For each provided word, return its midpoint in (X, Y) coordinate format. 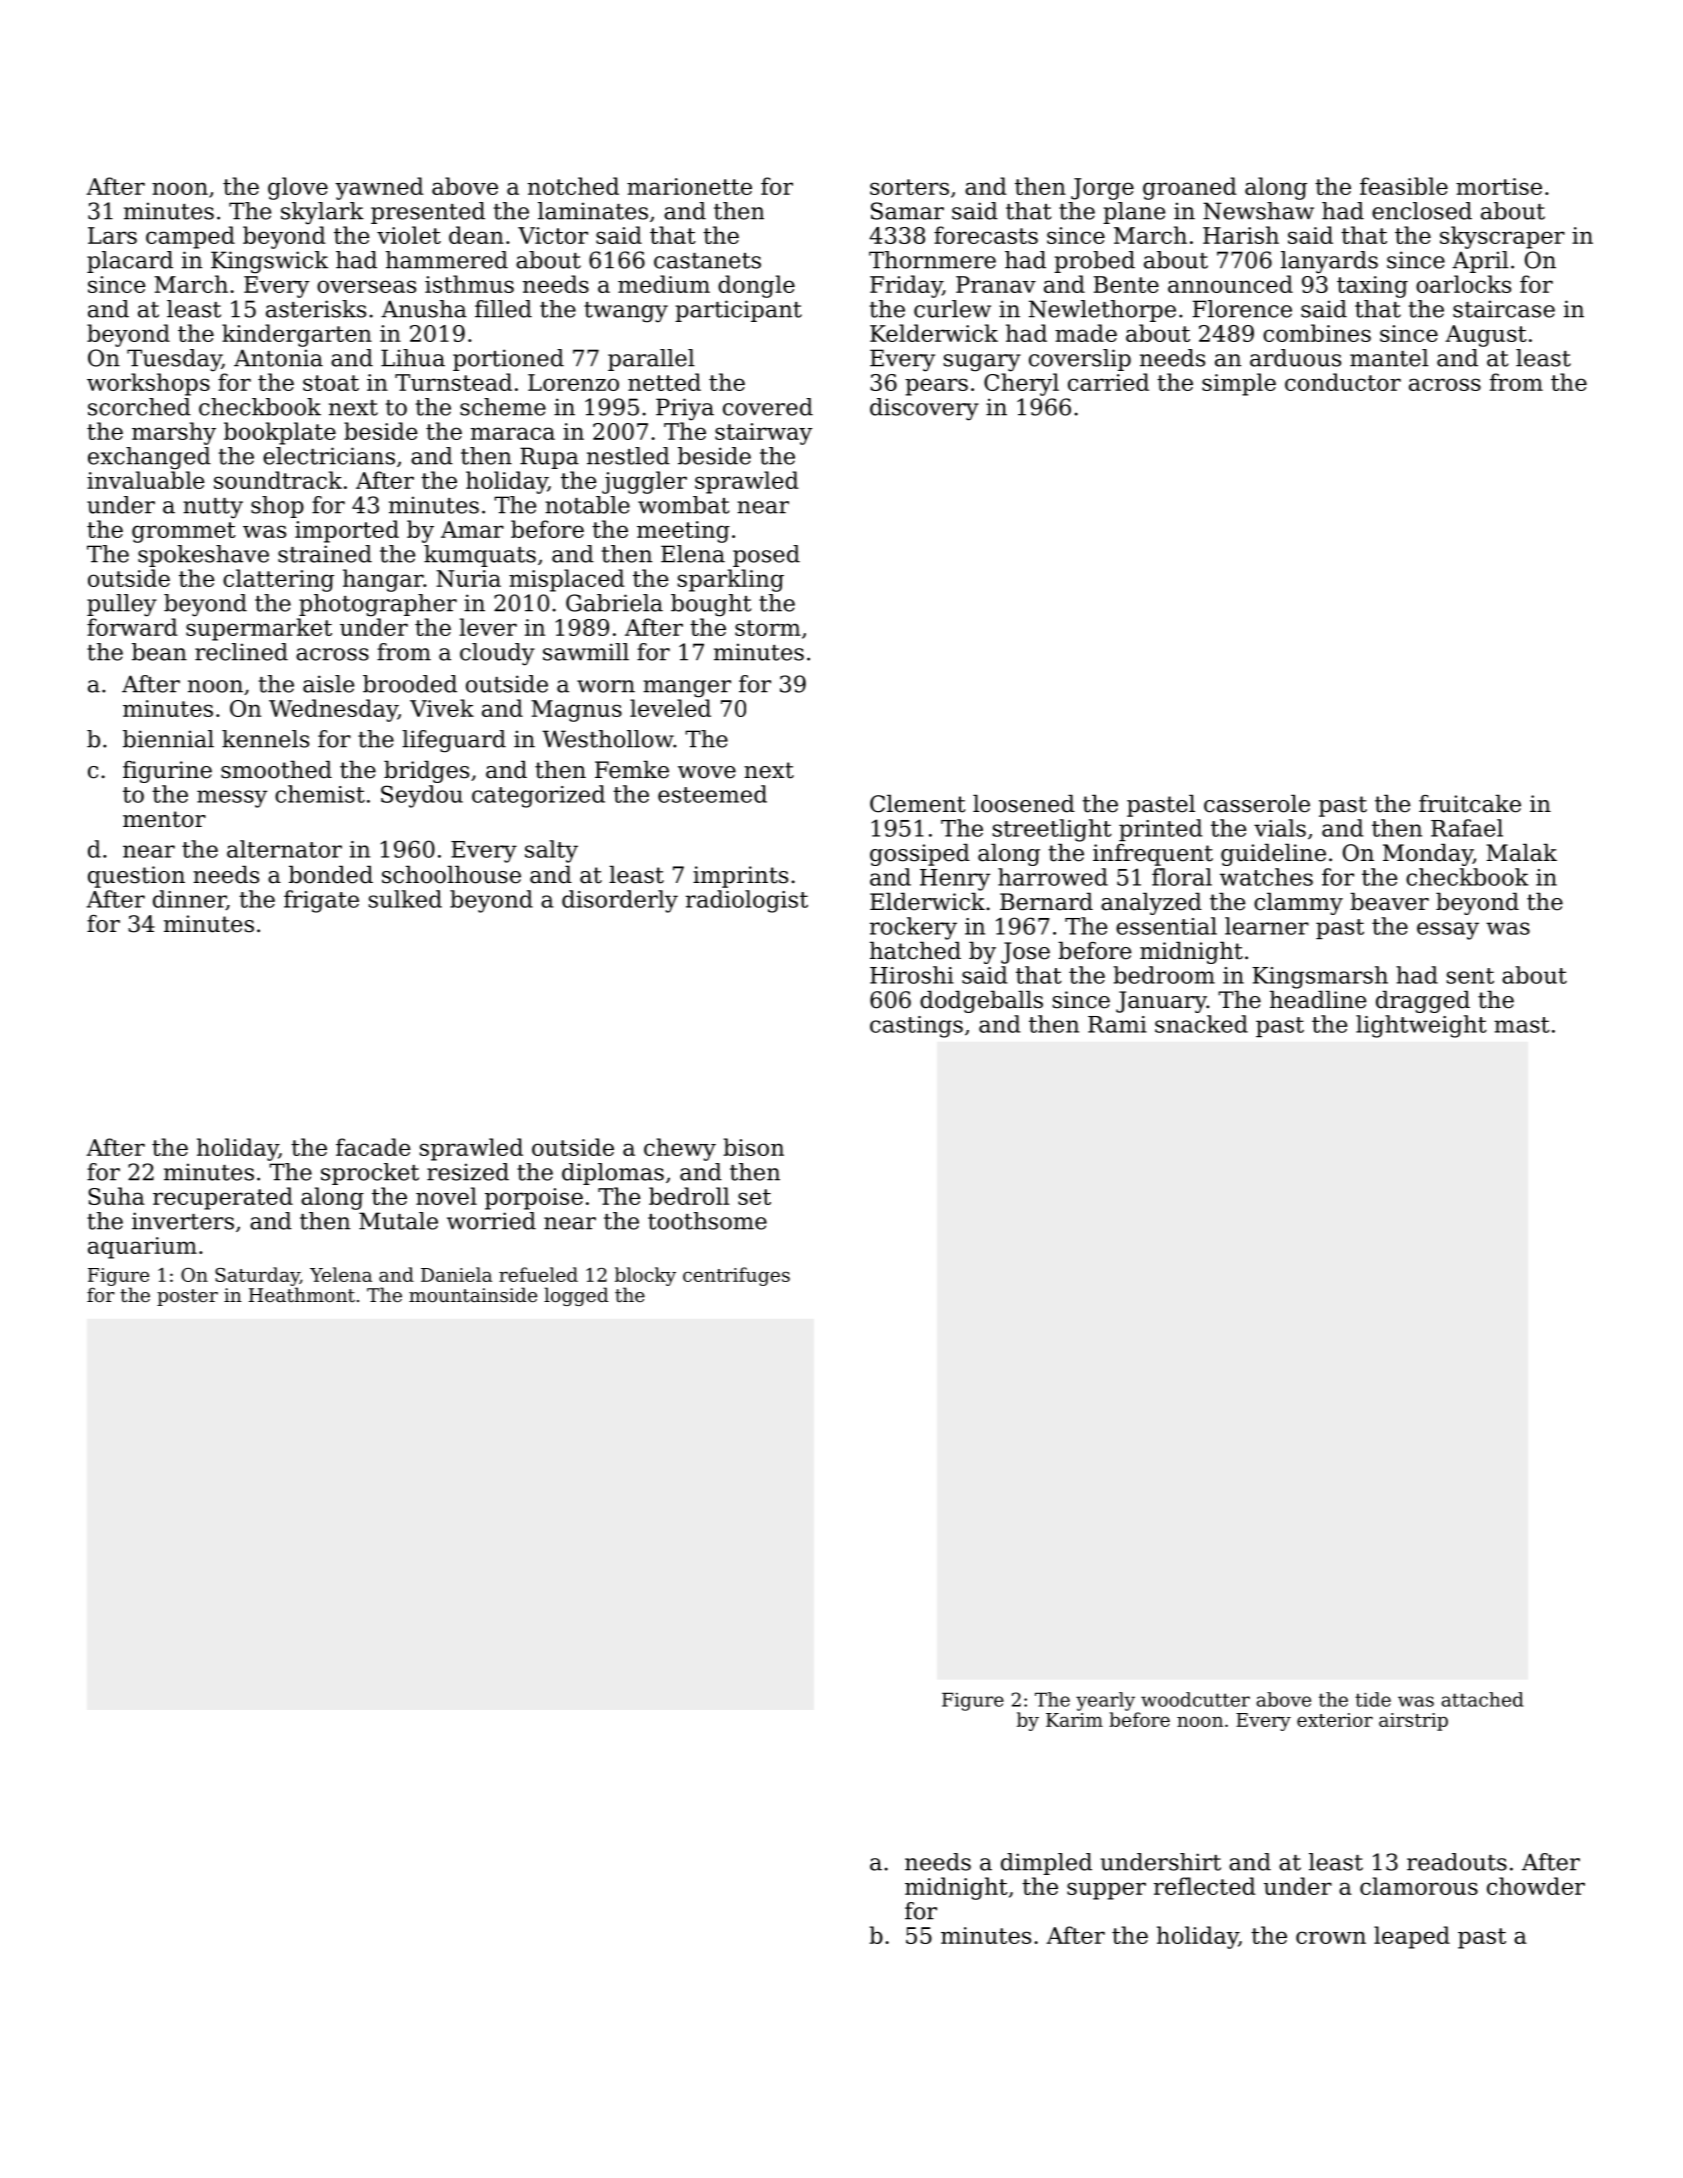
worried (491, 1221)
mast (1522, 1025)
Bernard (1046, 902)
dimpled (1046, 1864)
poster (187, 1297)
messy (232, 799)
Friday (906, 286)
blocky (645, 1276)
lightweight (1421, 1026)
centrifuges (736, 1276)
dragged (1423, 1002)
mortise (1499, 186)
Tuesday (174, 360)
